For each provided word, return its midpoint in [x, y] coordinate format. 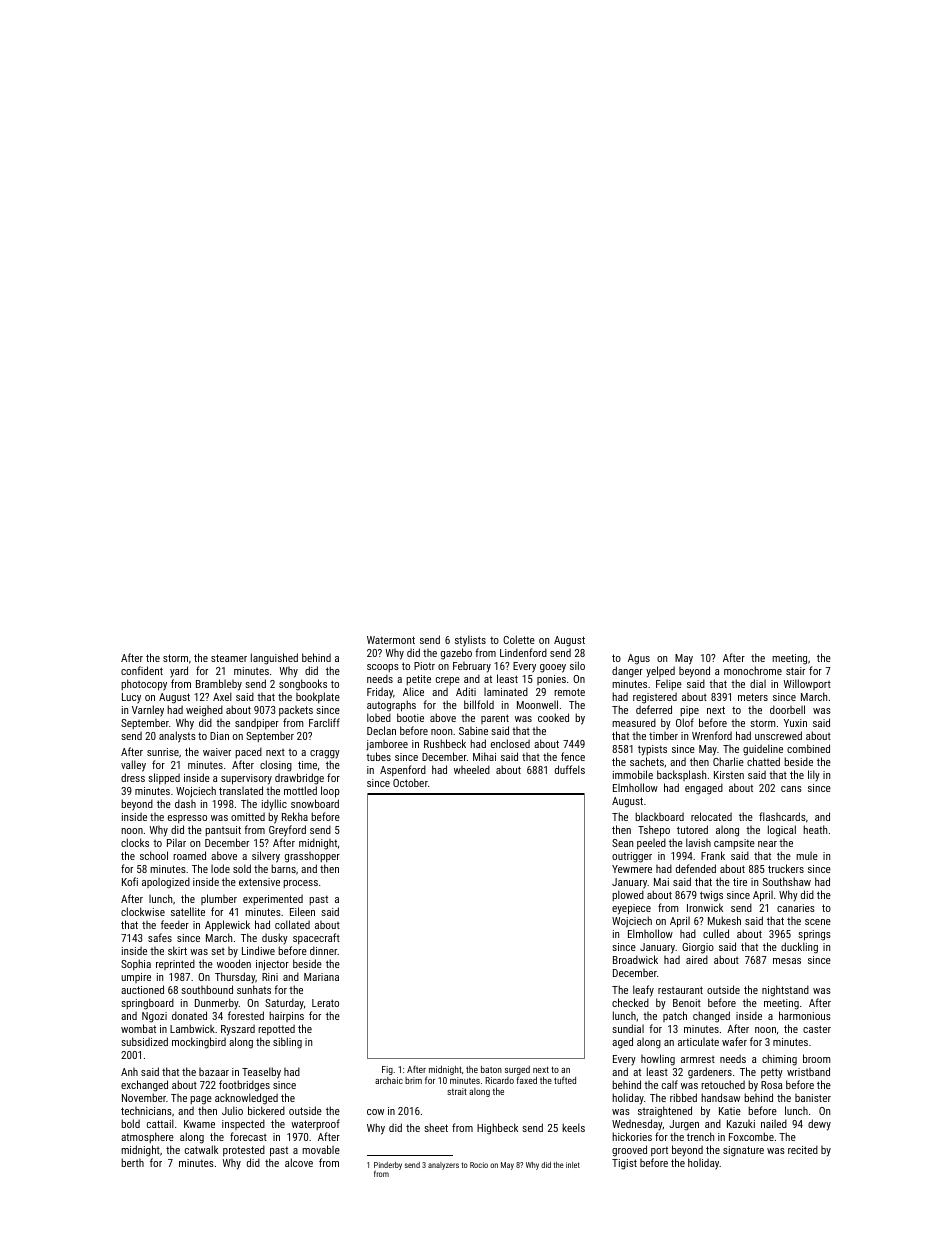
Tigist [624, 1164]
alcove [299, 1162]
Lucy [131, 698]
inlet [573, 1165]
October [410, 782]
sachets [647, 761]
